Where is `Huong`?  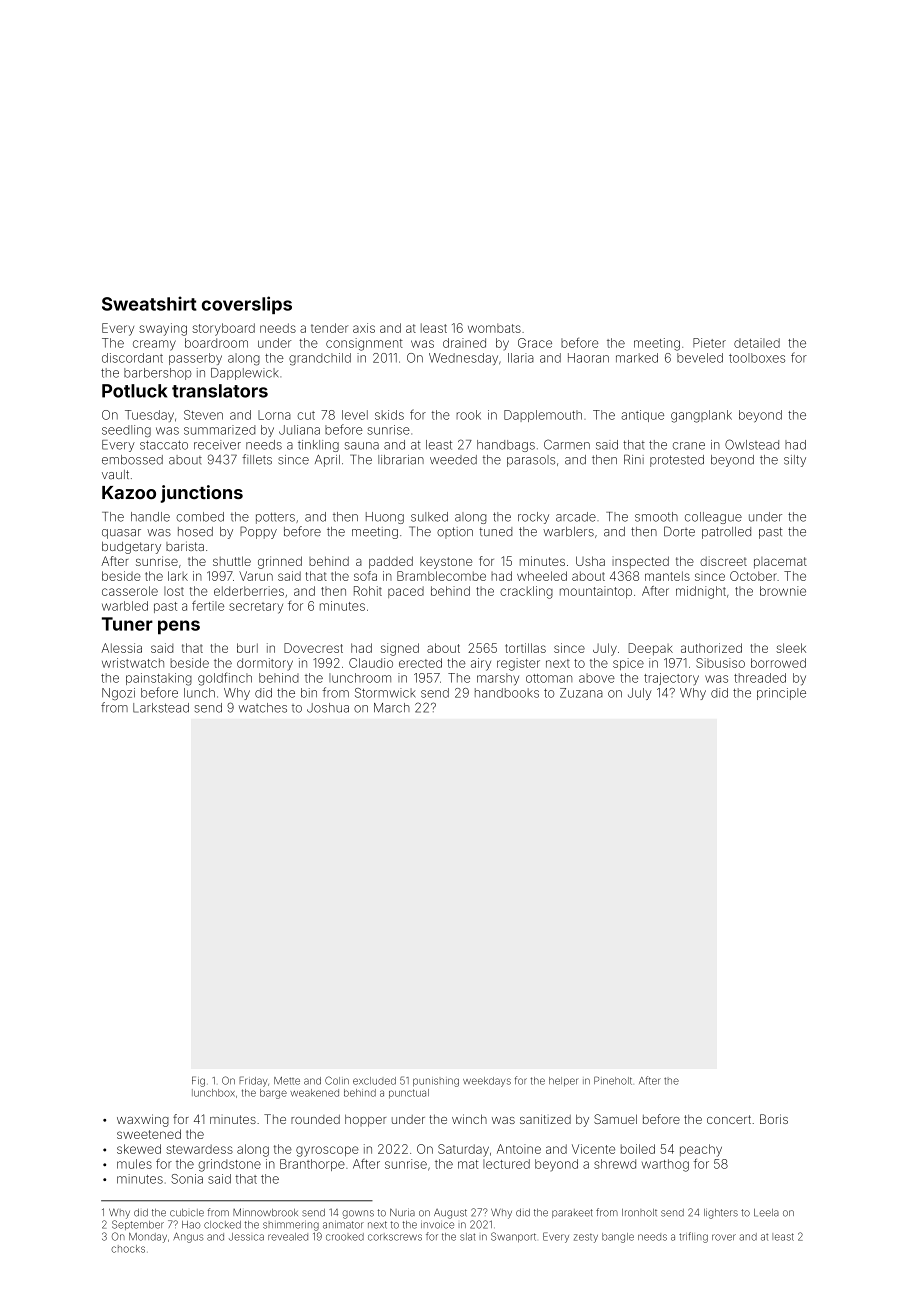
Huong is located at coordinates (385, 518).
